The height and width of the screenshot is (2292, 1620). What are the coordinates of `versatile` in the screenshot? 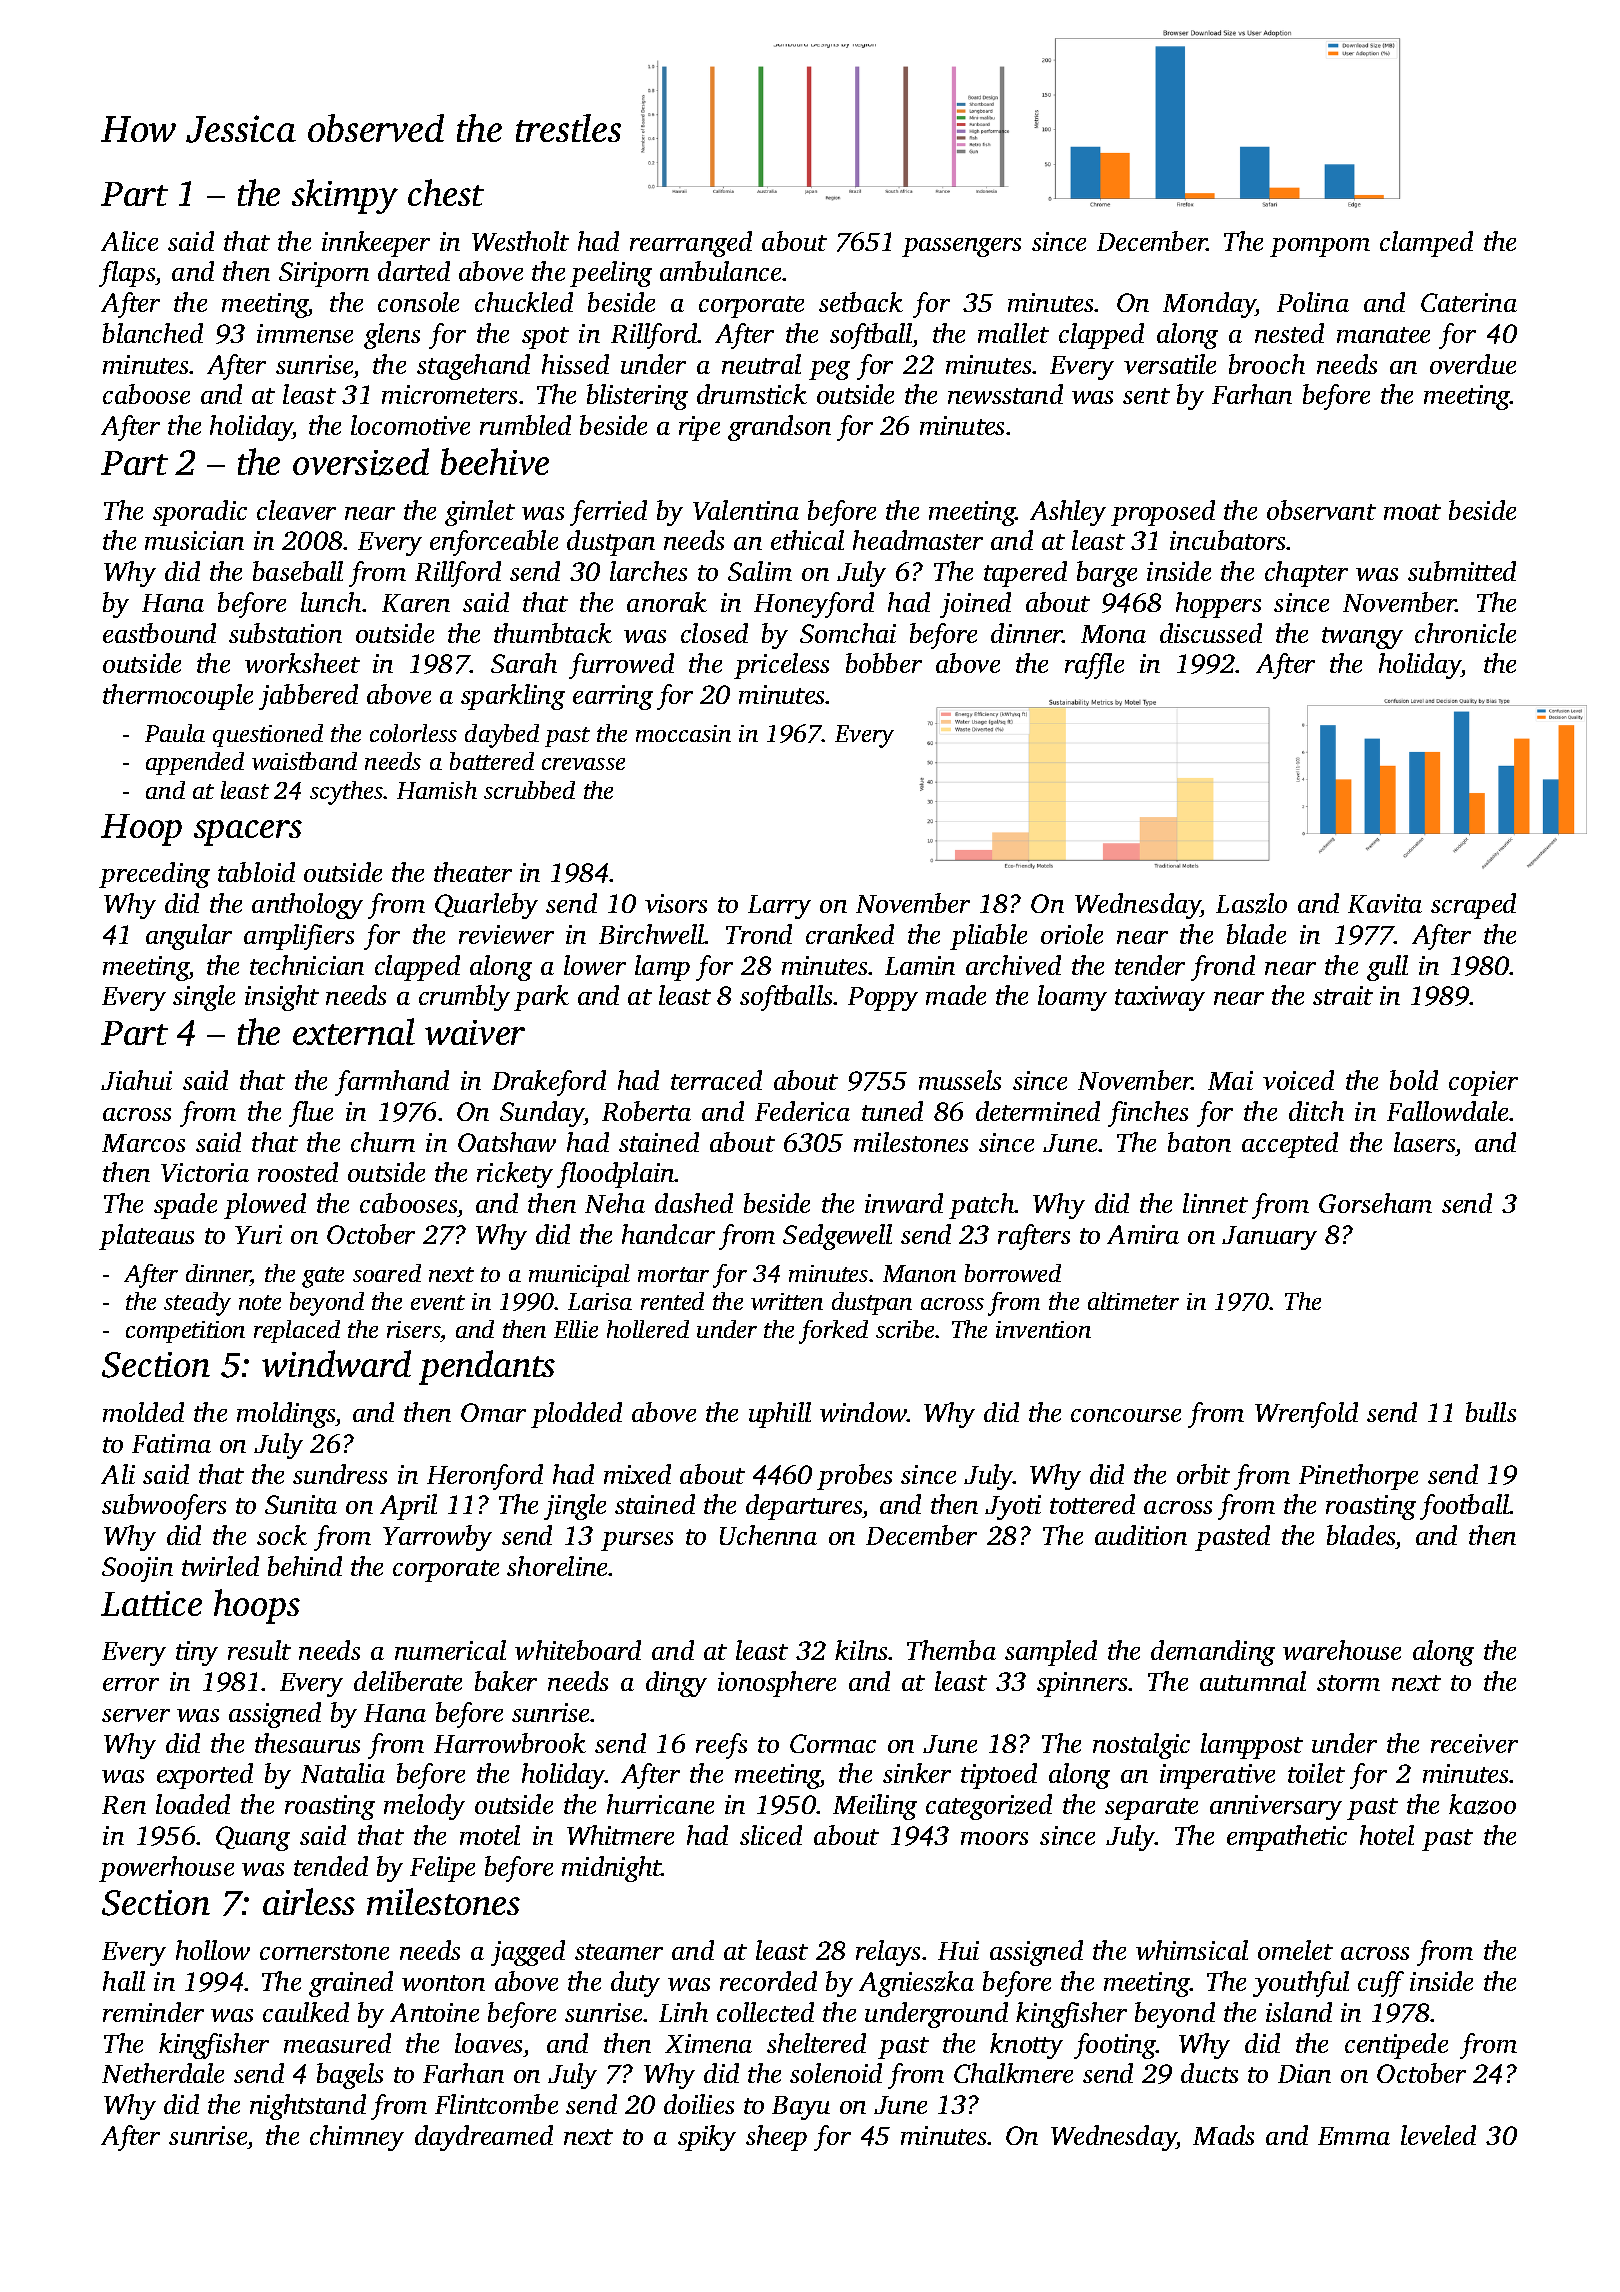 It's located at (1170, 364).
